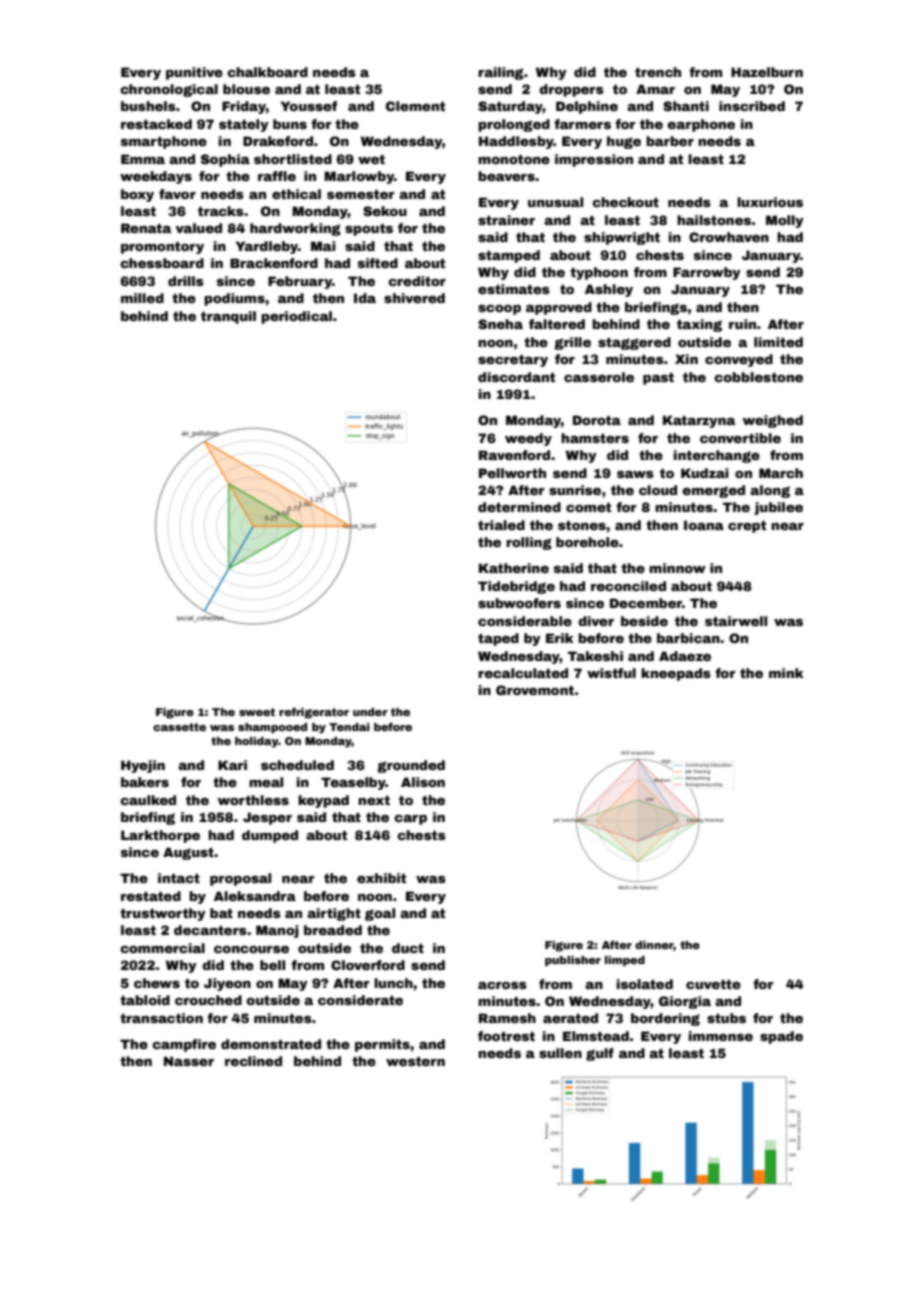  Describe the element at coordinates (611, 673) in the screenshot. I see `wistful` at that location.
